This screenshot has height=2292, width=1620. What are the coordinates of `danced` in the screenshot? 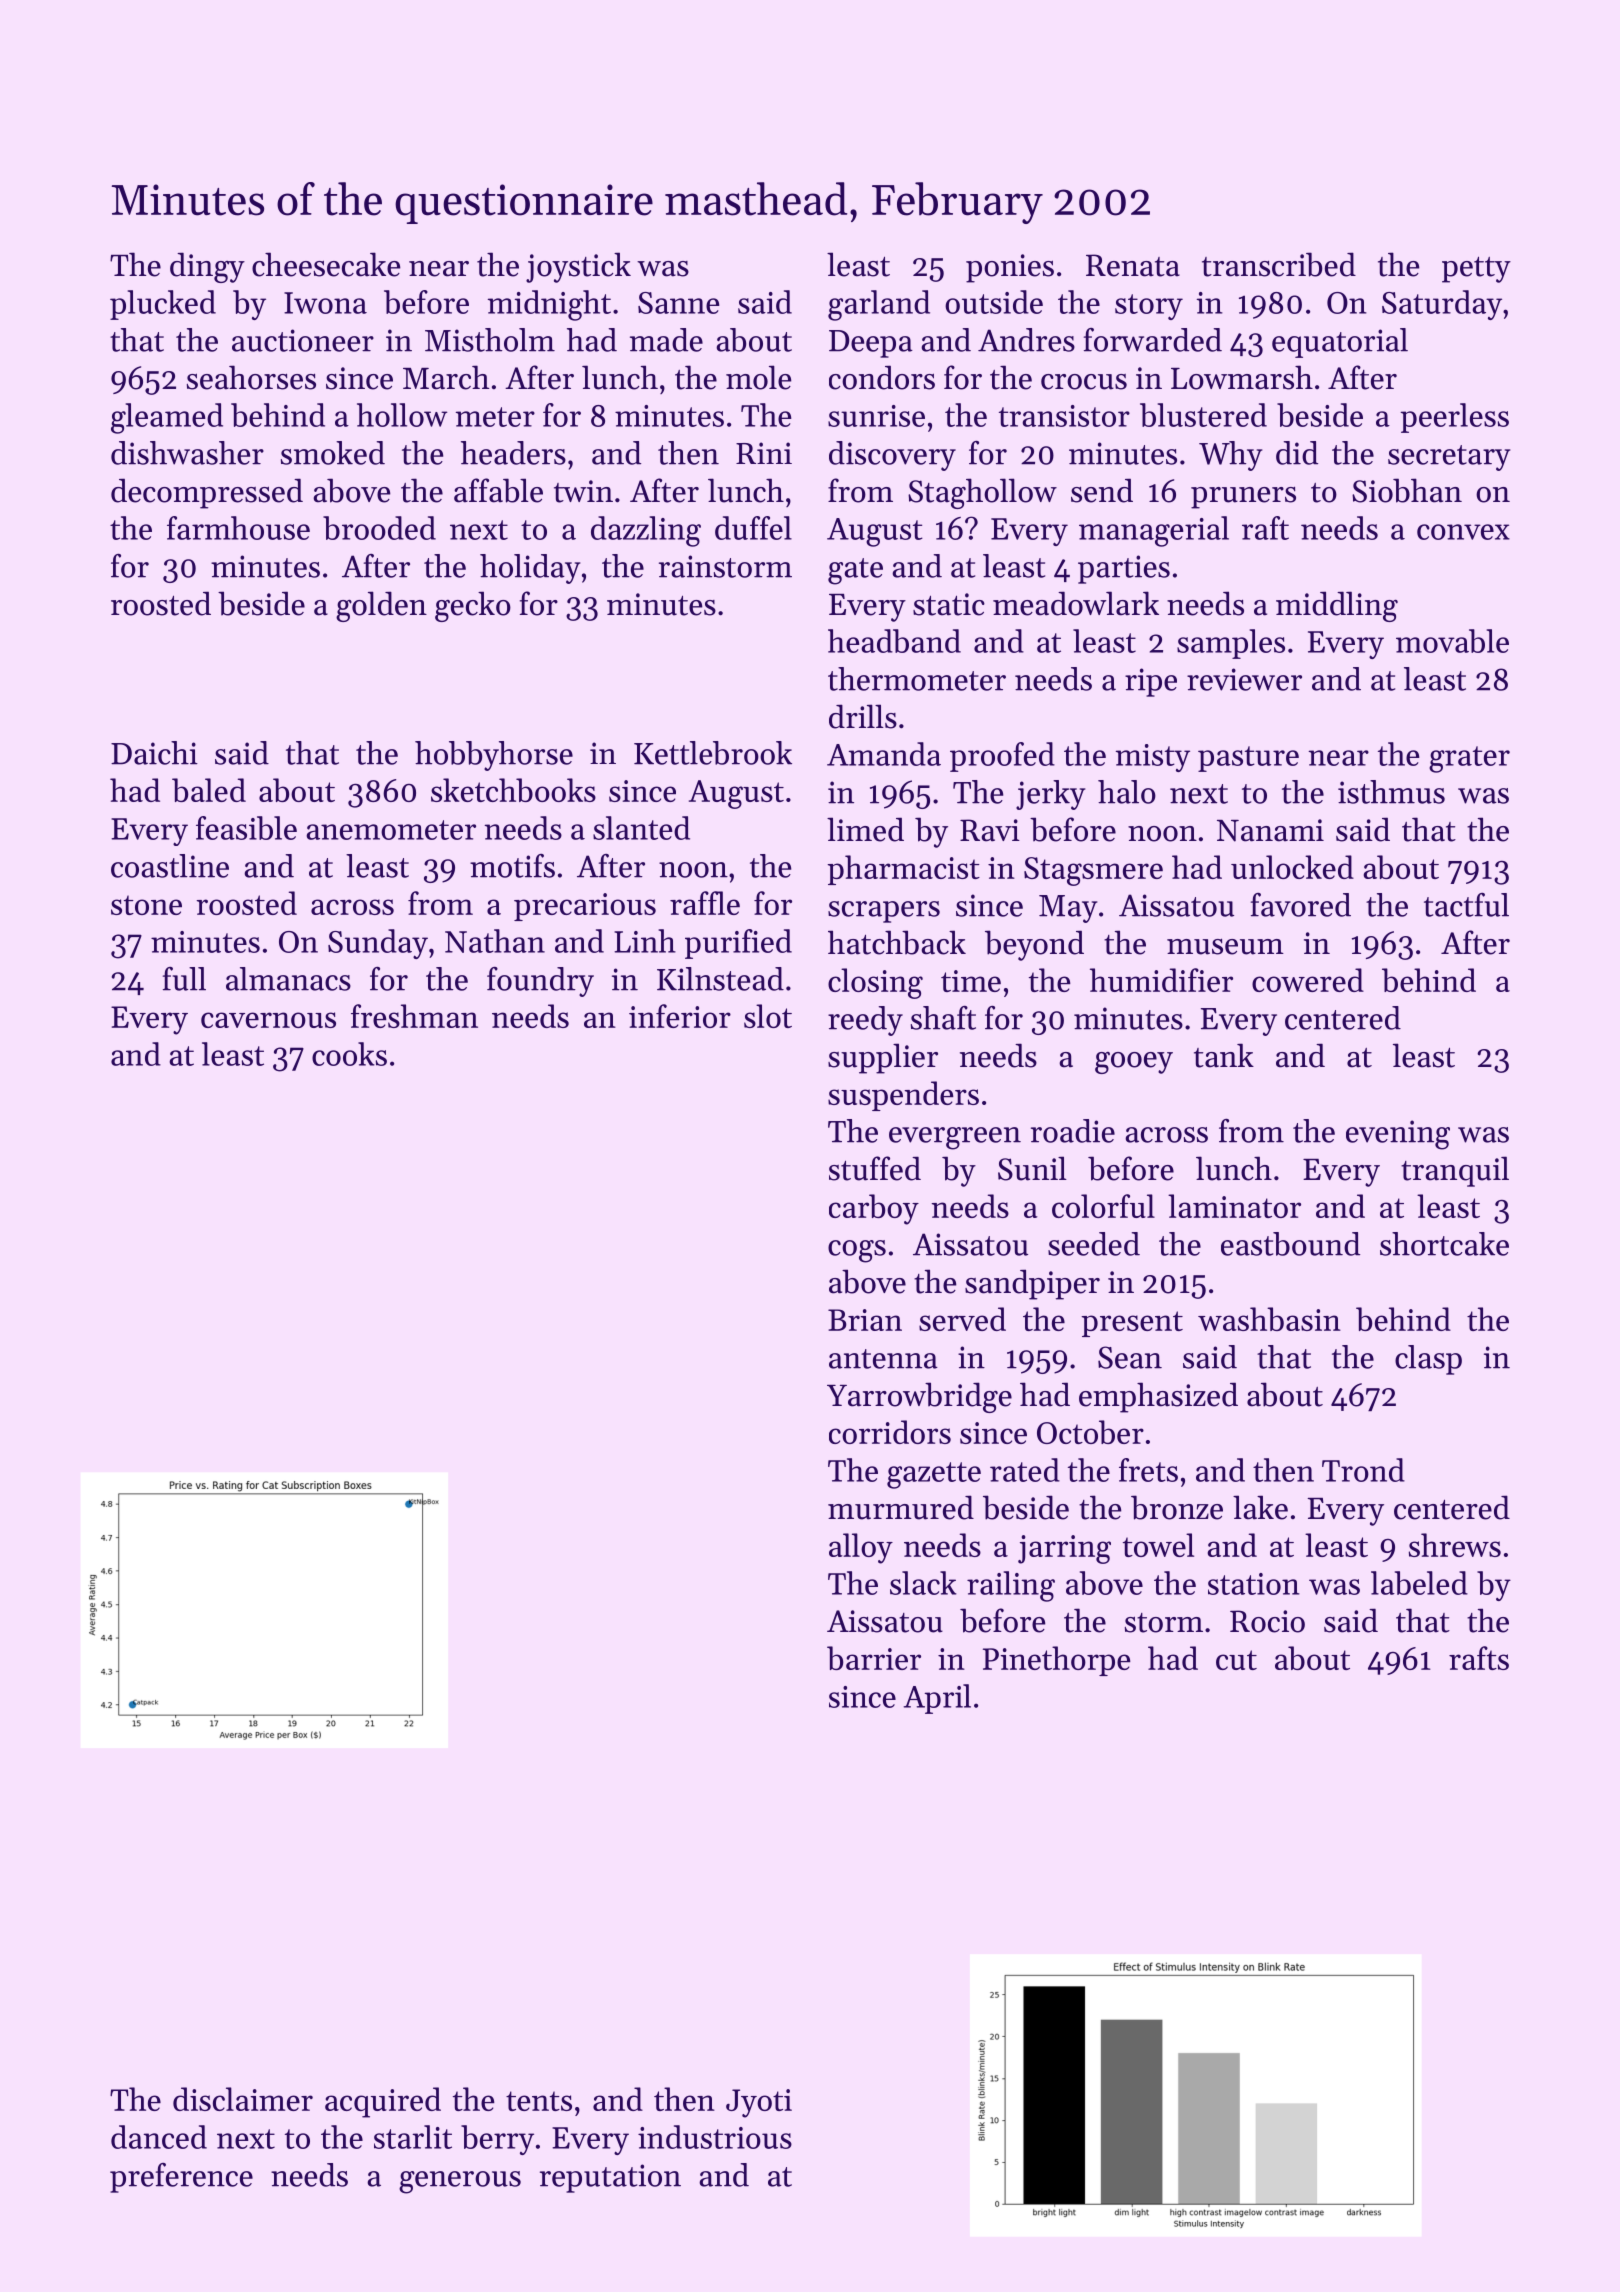 It's located at (159, 2137).
